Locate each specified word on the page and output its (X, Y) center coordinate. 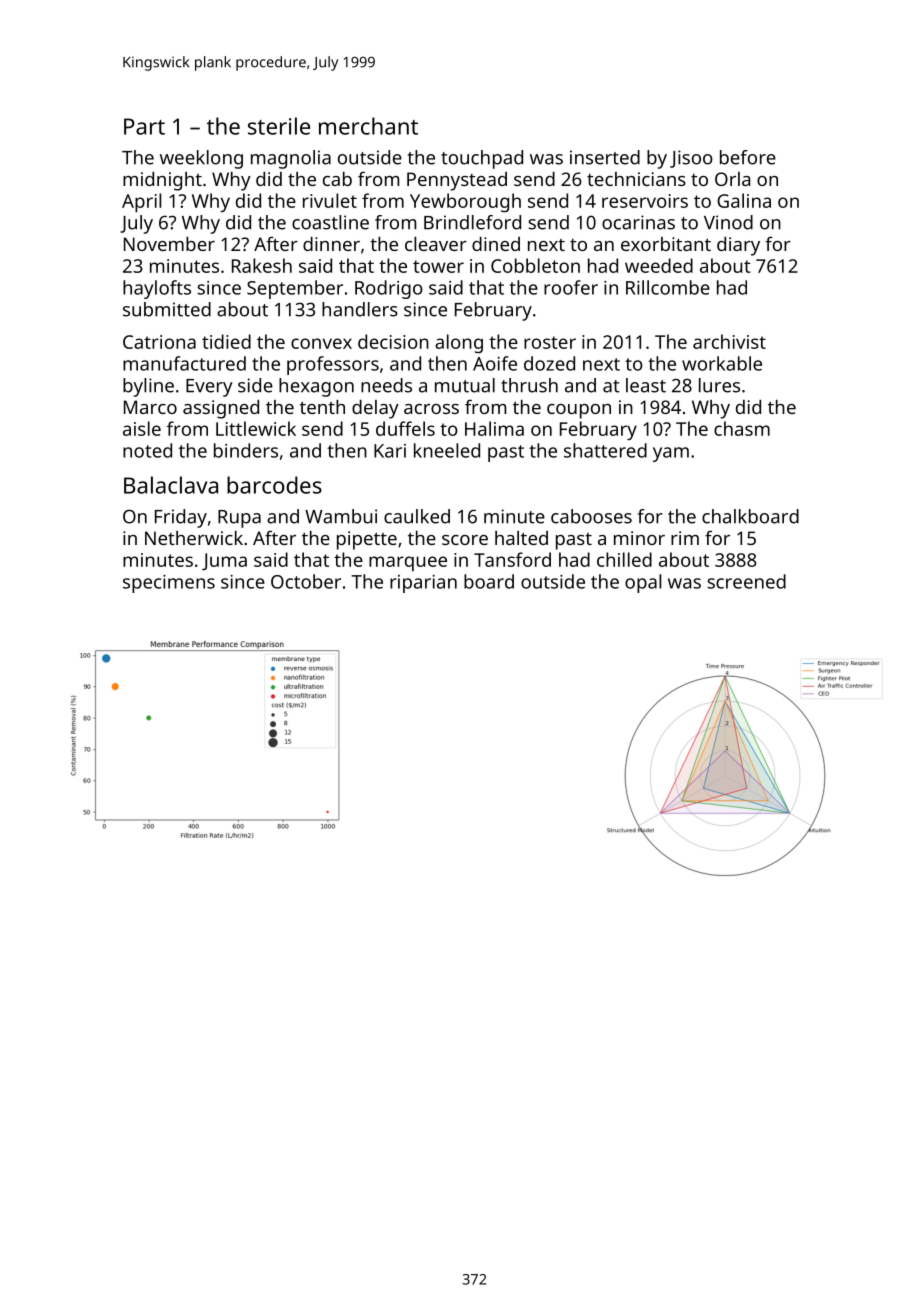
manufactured (184, 363)
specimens (169, 584)
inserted (605, 157)
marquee (408, 563)
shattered (605, 450)
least (646, 385)
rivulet (330, 200)
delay (375, 409)
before (748, 157)
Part (144, 126)
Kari (390, 451)
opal (643, 583)
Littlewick (256, 428)
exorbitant (666, 244)
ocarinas (638, 222)
